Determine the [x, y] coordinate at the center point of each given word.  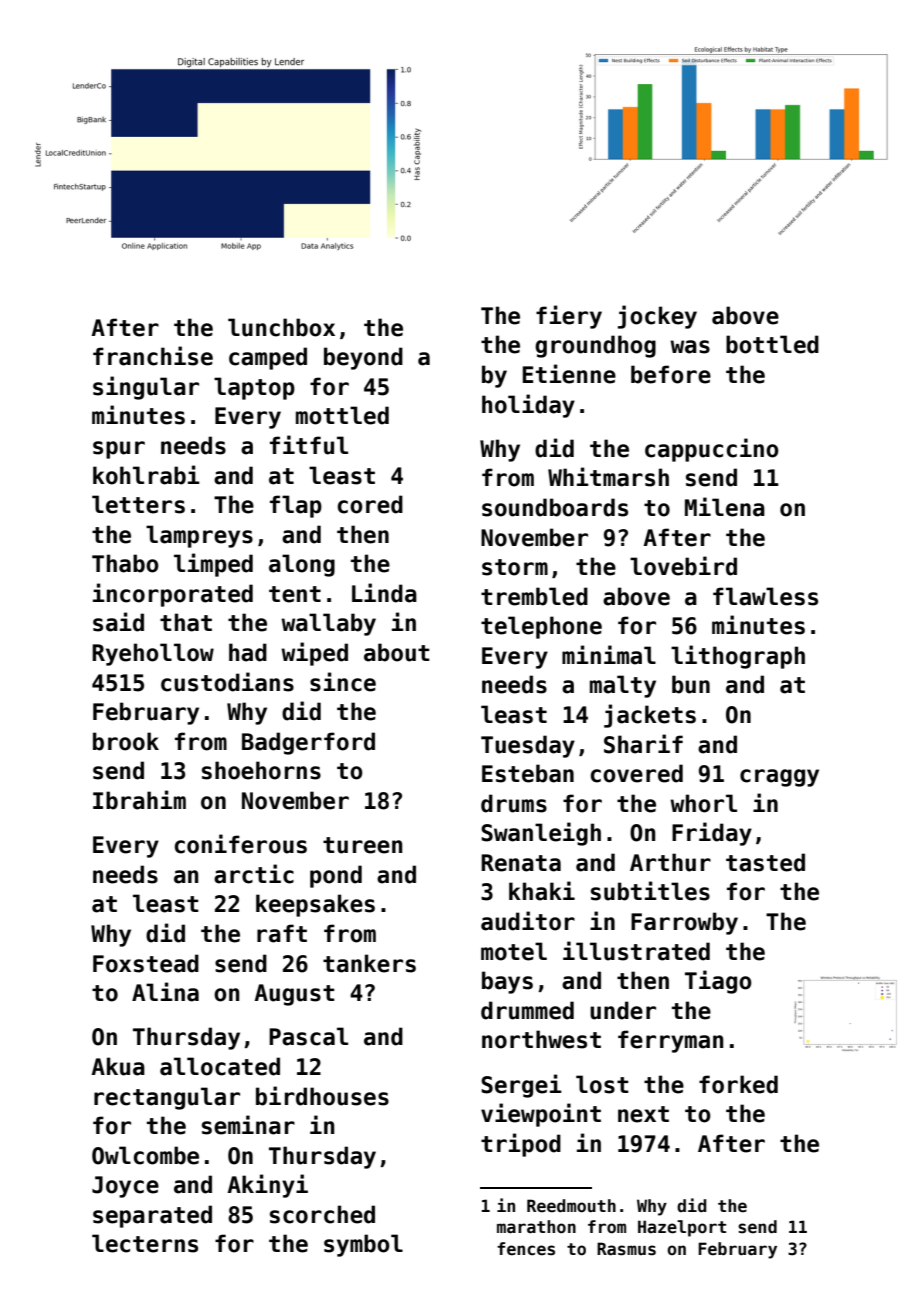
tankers [369, 963]
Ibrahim [139, 800]
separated [152, 1216]
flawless [765, 596]
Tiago [718, 982]
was [690, 347]
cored [370, 504]
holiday [528, 406]
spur [119, 450]
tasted [765, 862]
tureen [362, 845]
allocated [220, 1066]
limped [213, 565]
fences [526, 1249]
